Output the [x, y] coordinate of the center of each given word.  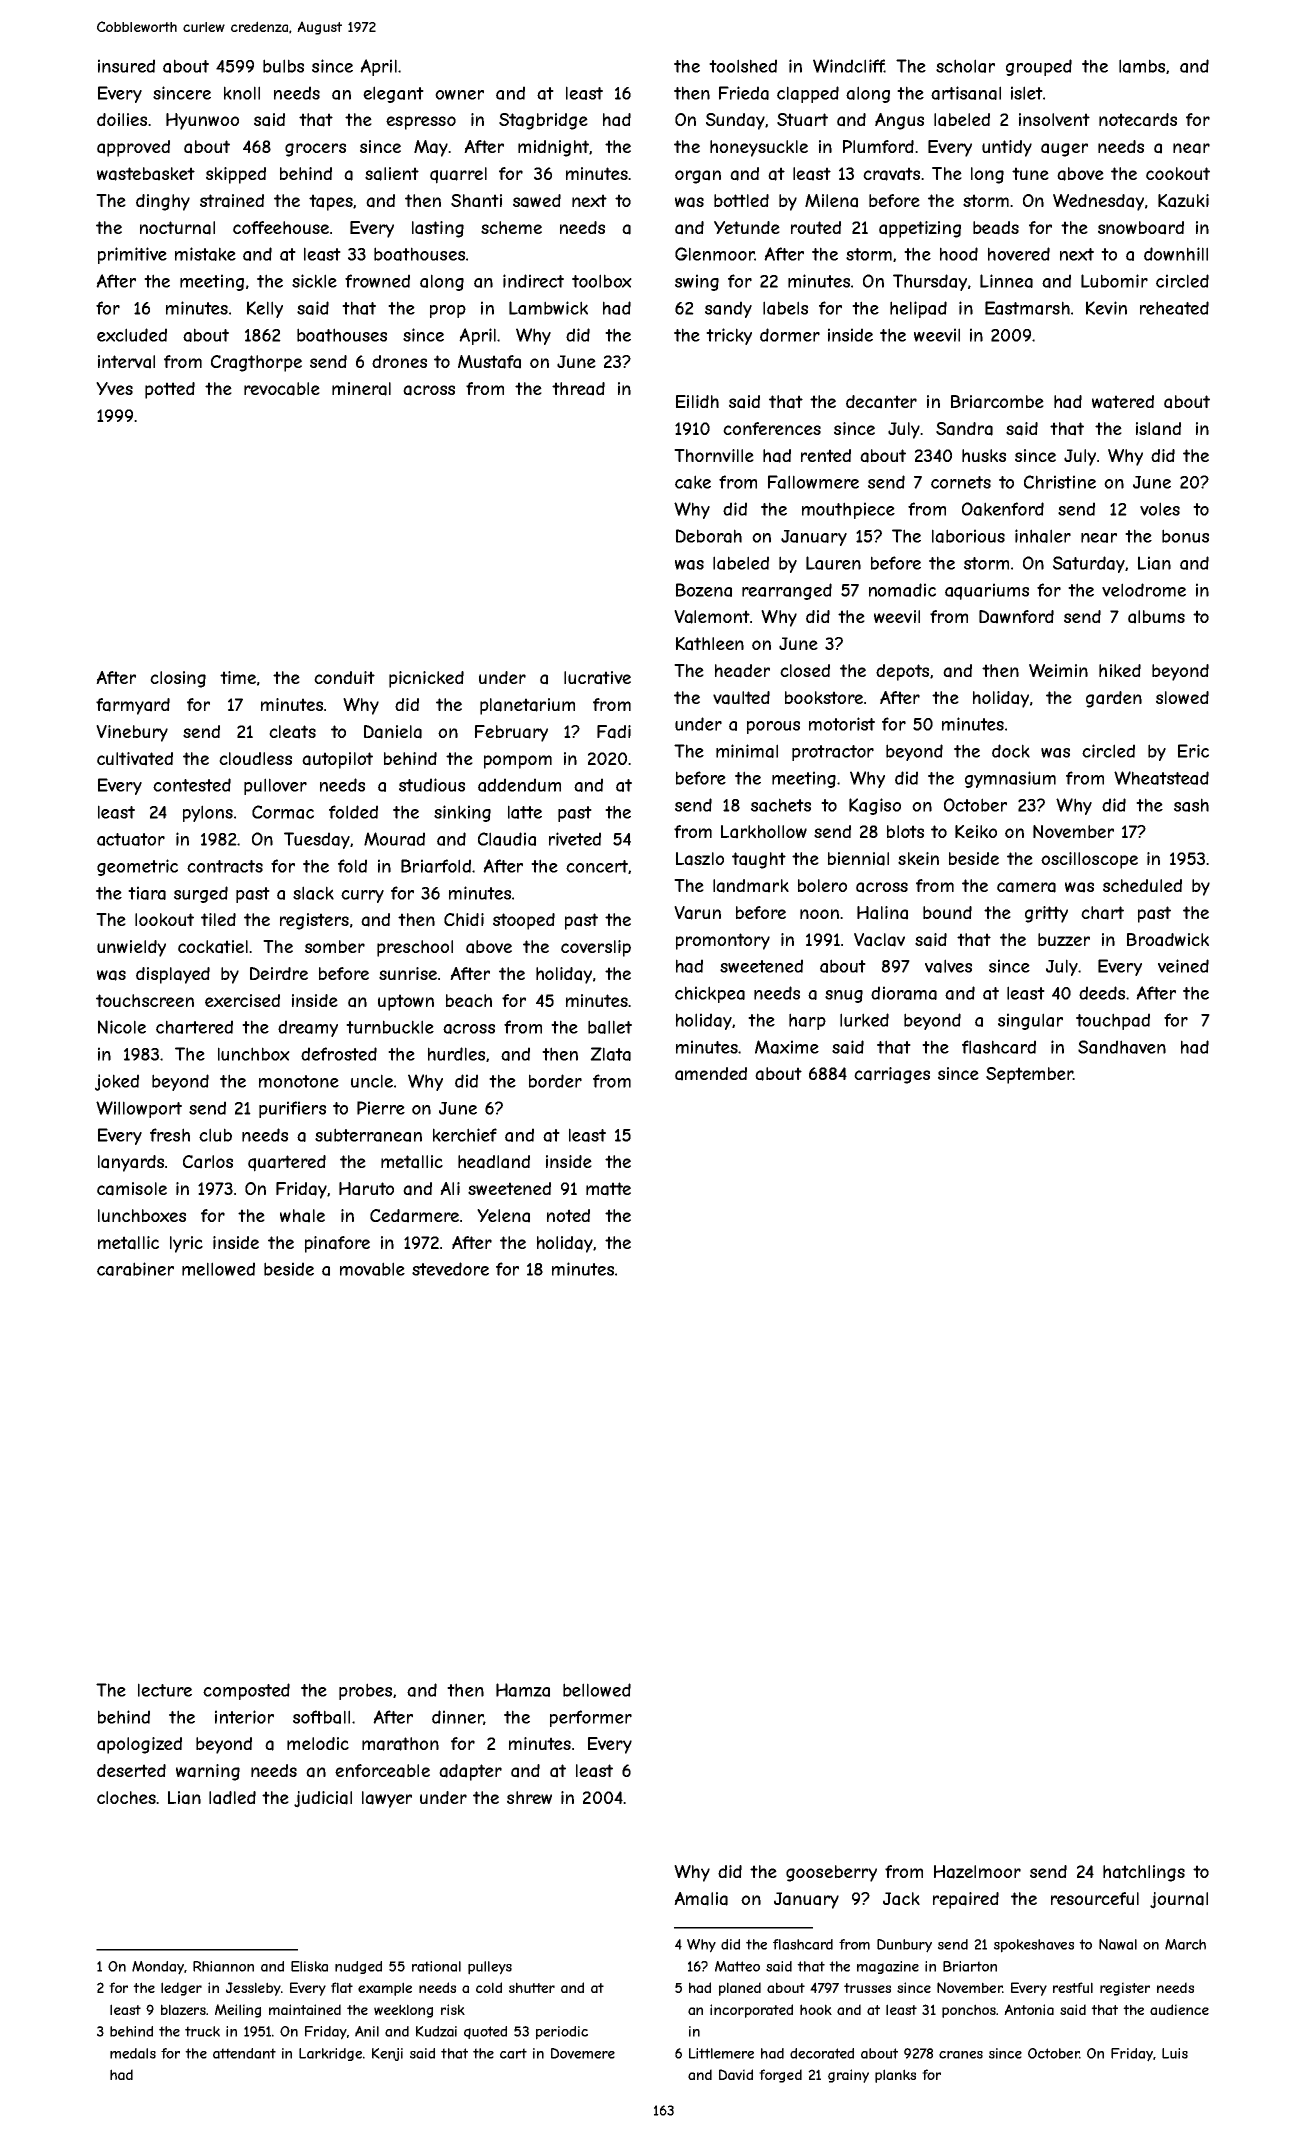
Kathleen [710, 644]
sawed [537, 201]
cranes [961, 2055]
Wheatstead [1161, 778]
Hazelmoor [977, 1872]
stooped [524, 921]
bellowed [597, 1690]
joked [117, 1082]
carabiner [135, 1269]
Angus [899, 121]
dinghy [163, 202]
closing [178, 679]
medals [133, 2053]
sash [1191, 805]
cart [513, 2053]
